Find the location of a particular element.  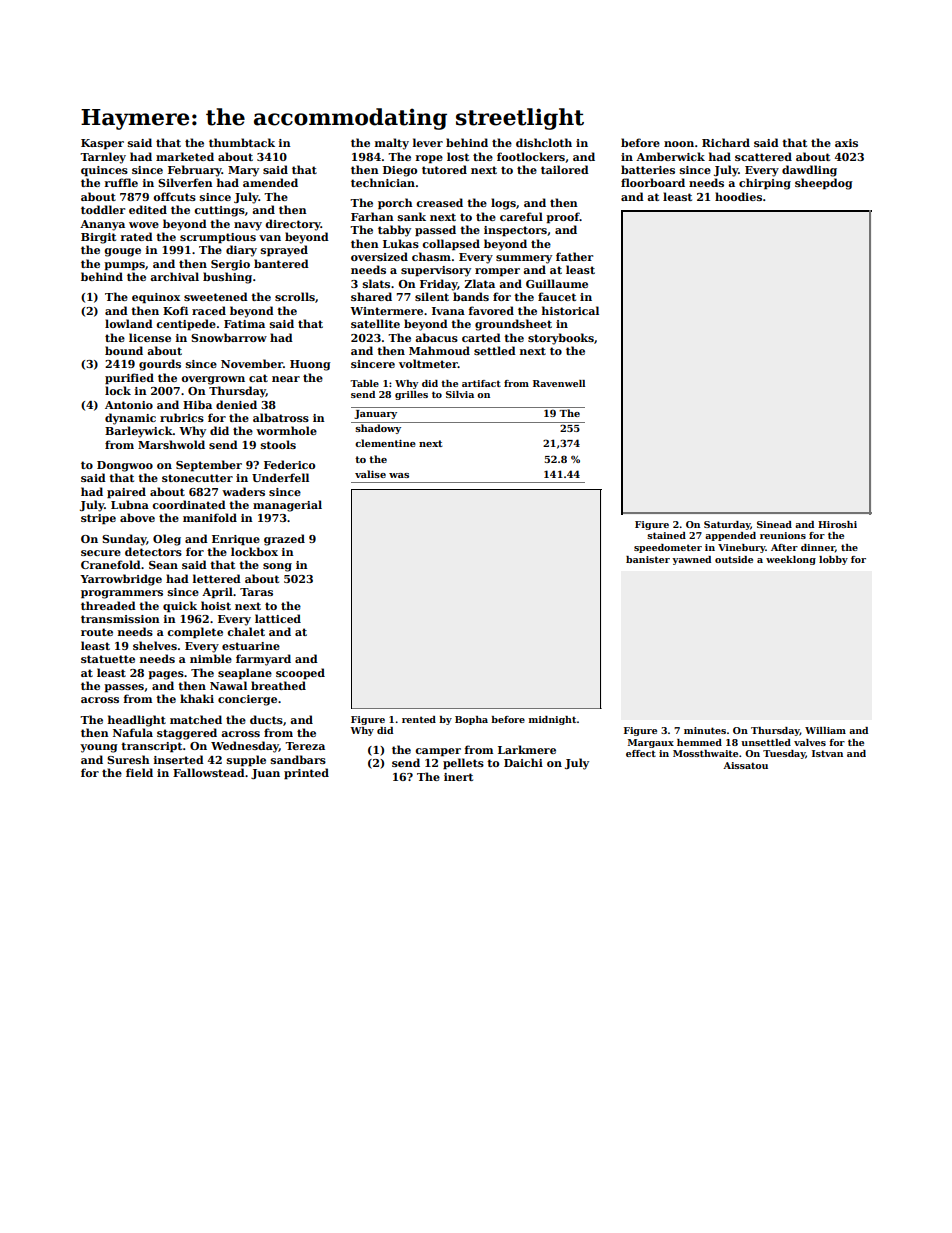

offcuts is located at coordinates (174, 196).
